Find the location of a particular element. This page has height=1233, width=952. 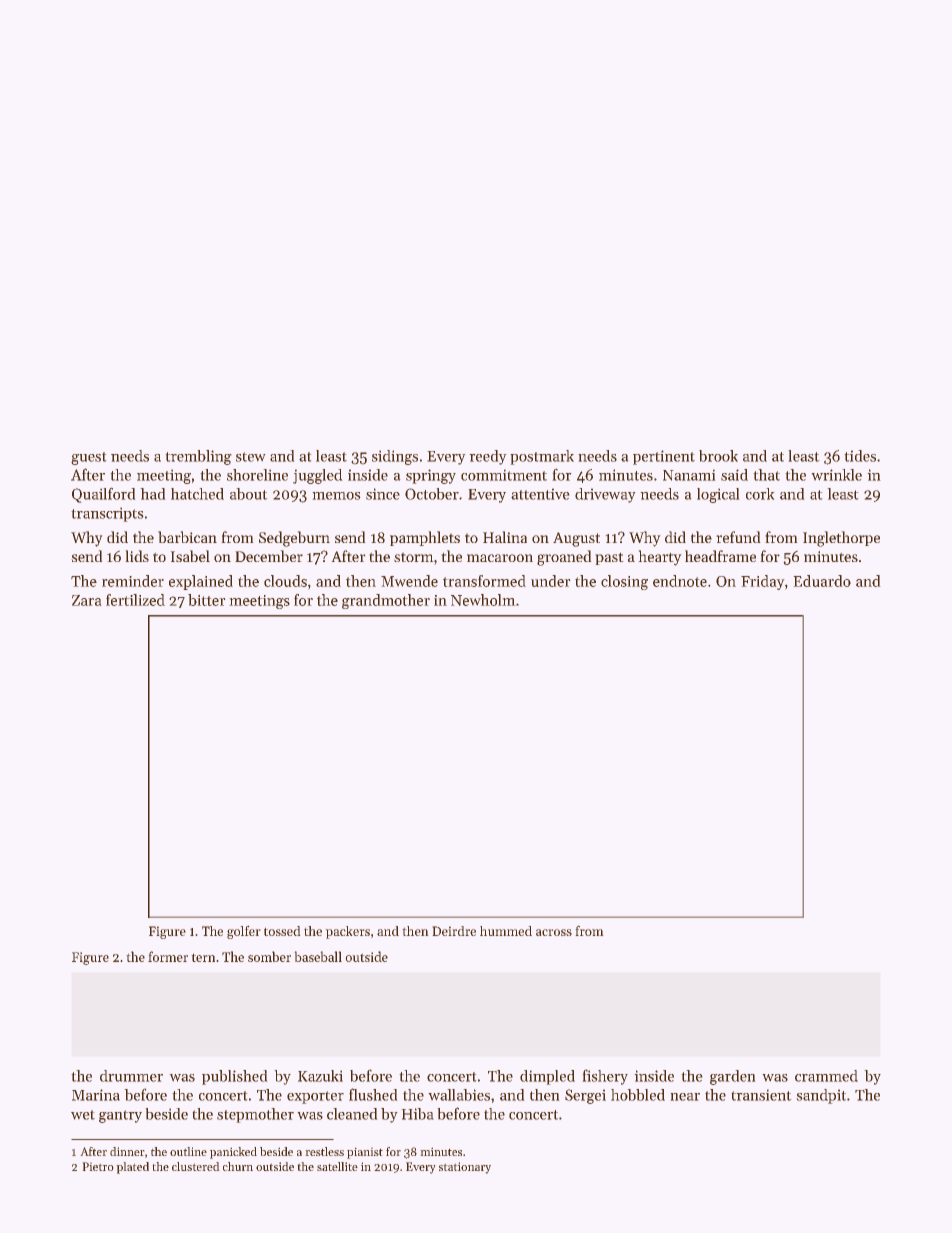

transient is located at coordinates (761, 1095).
